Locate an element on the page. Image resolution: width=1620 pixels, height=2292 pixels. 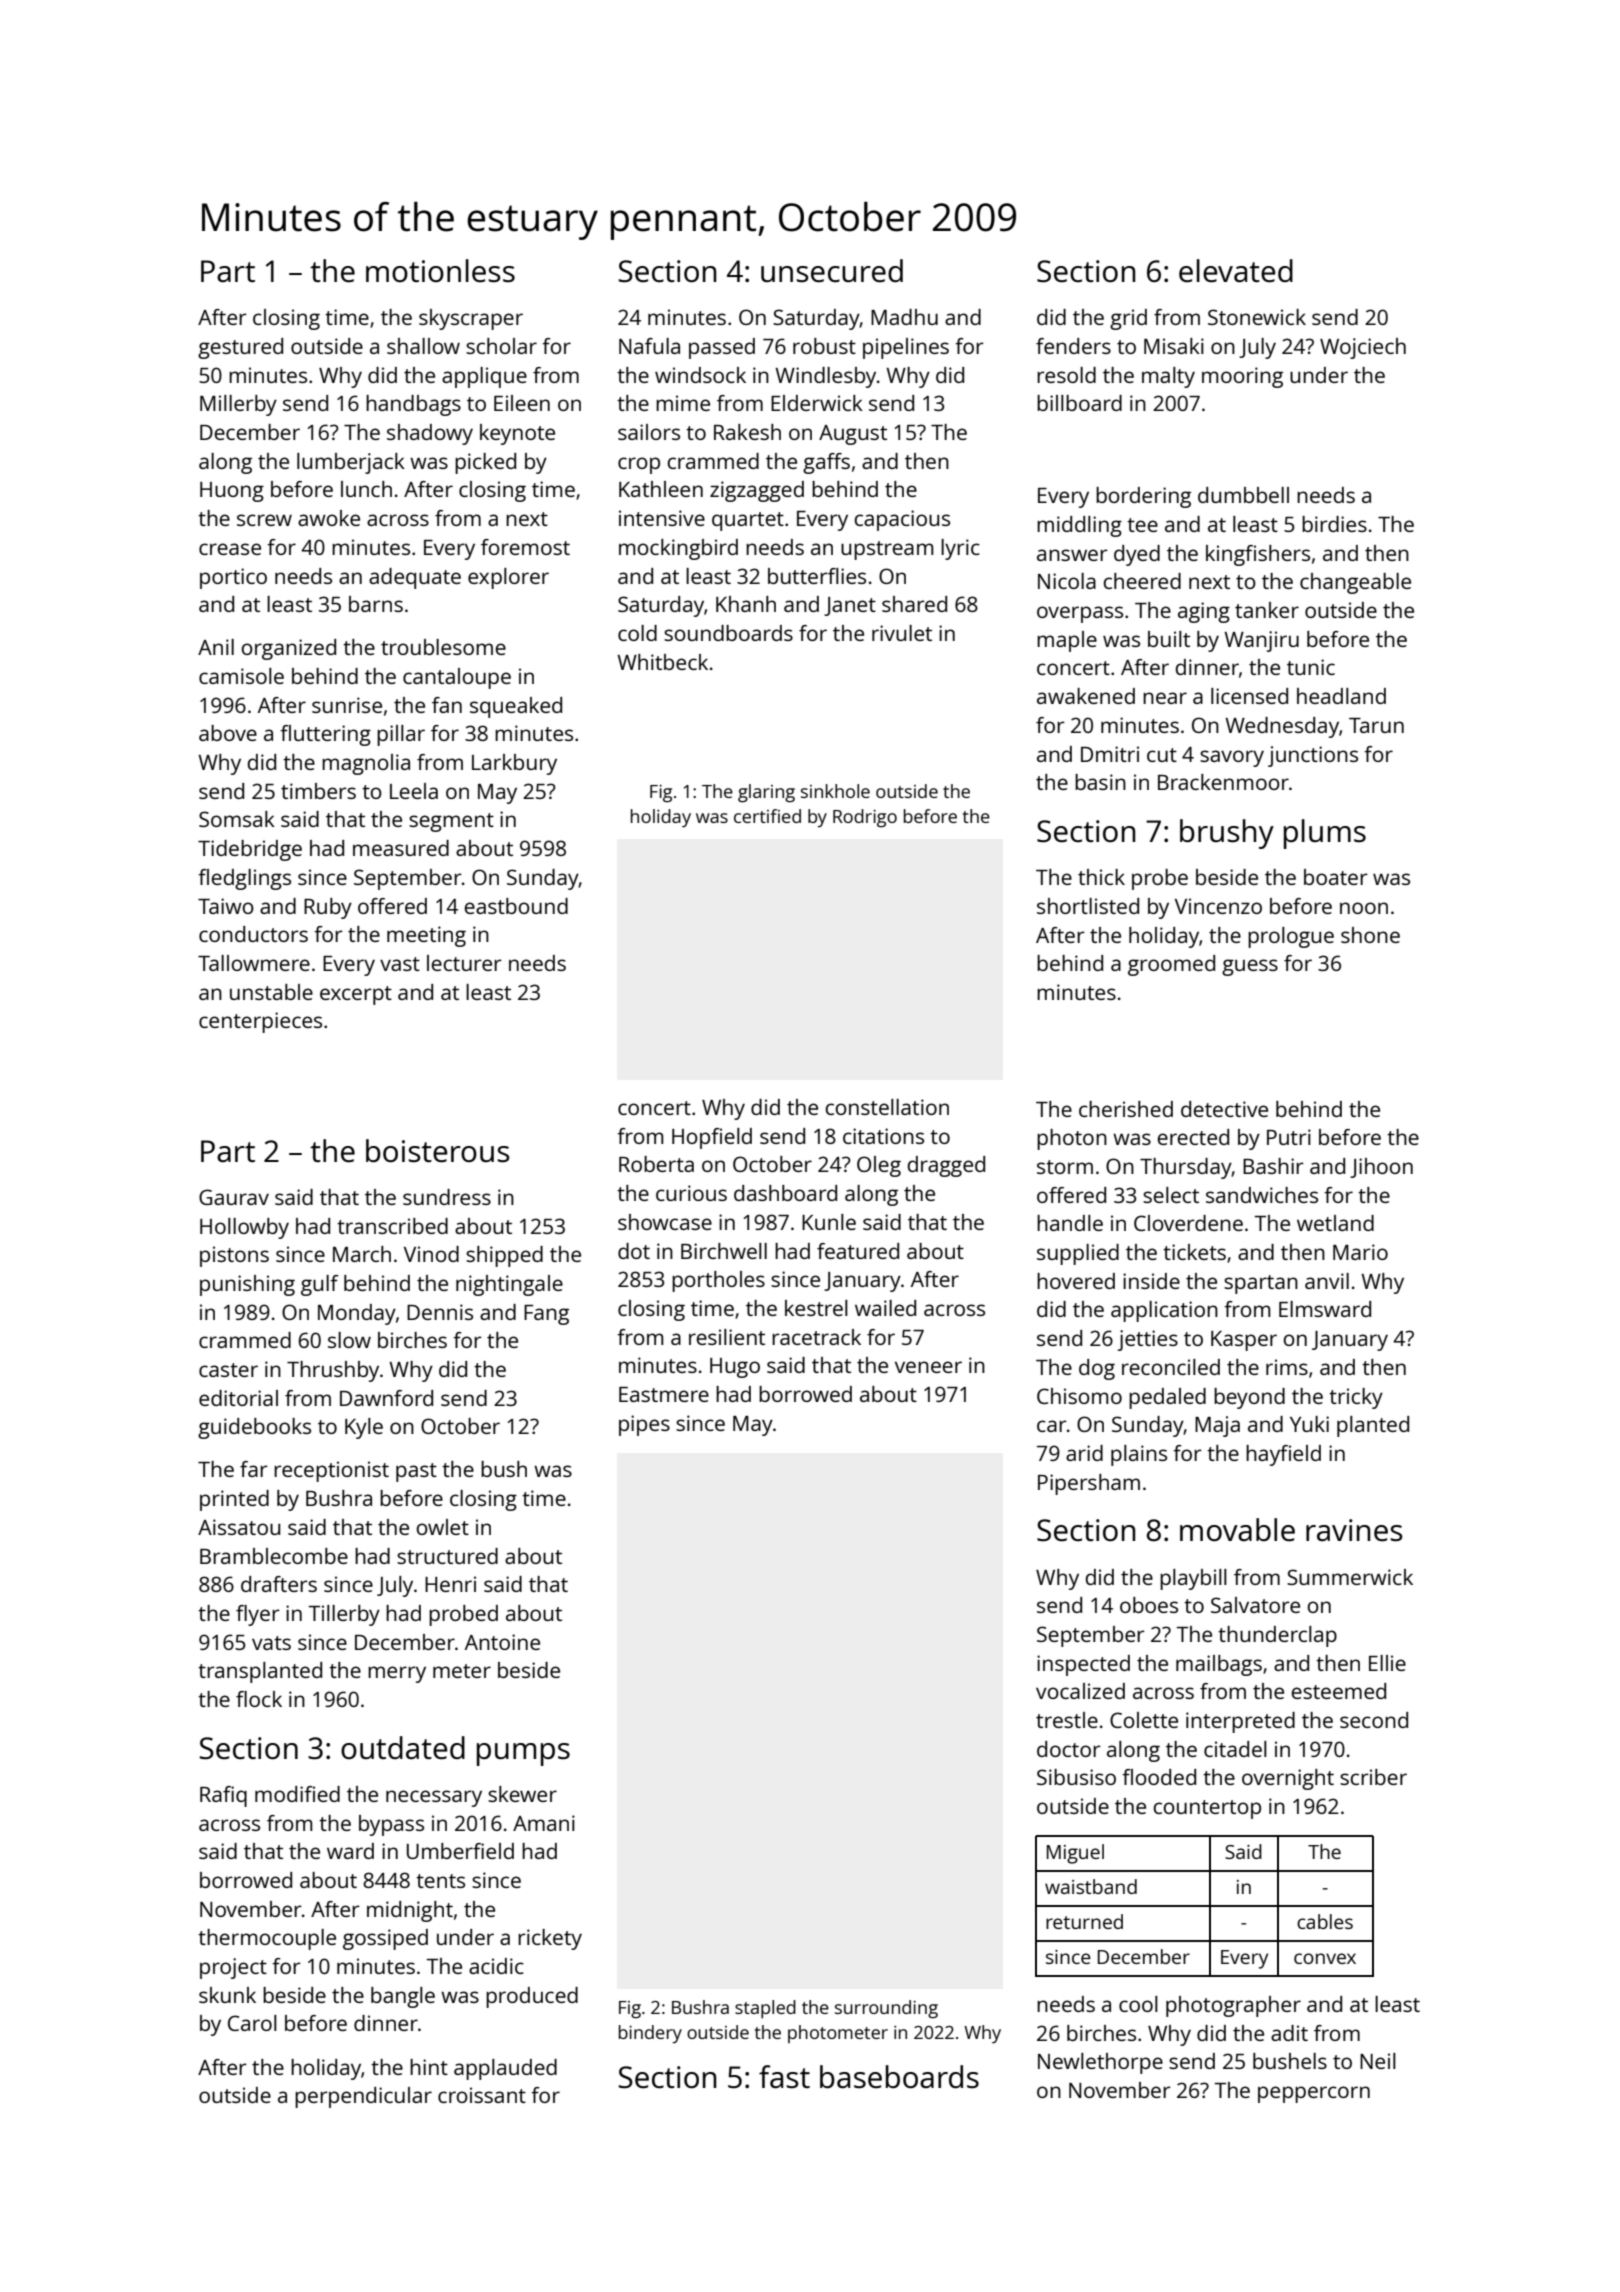
perpendicular is located at coordinates (363, 2097).
